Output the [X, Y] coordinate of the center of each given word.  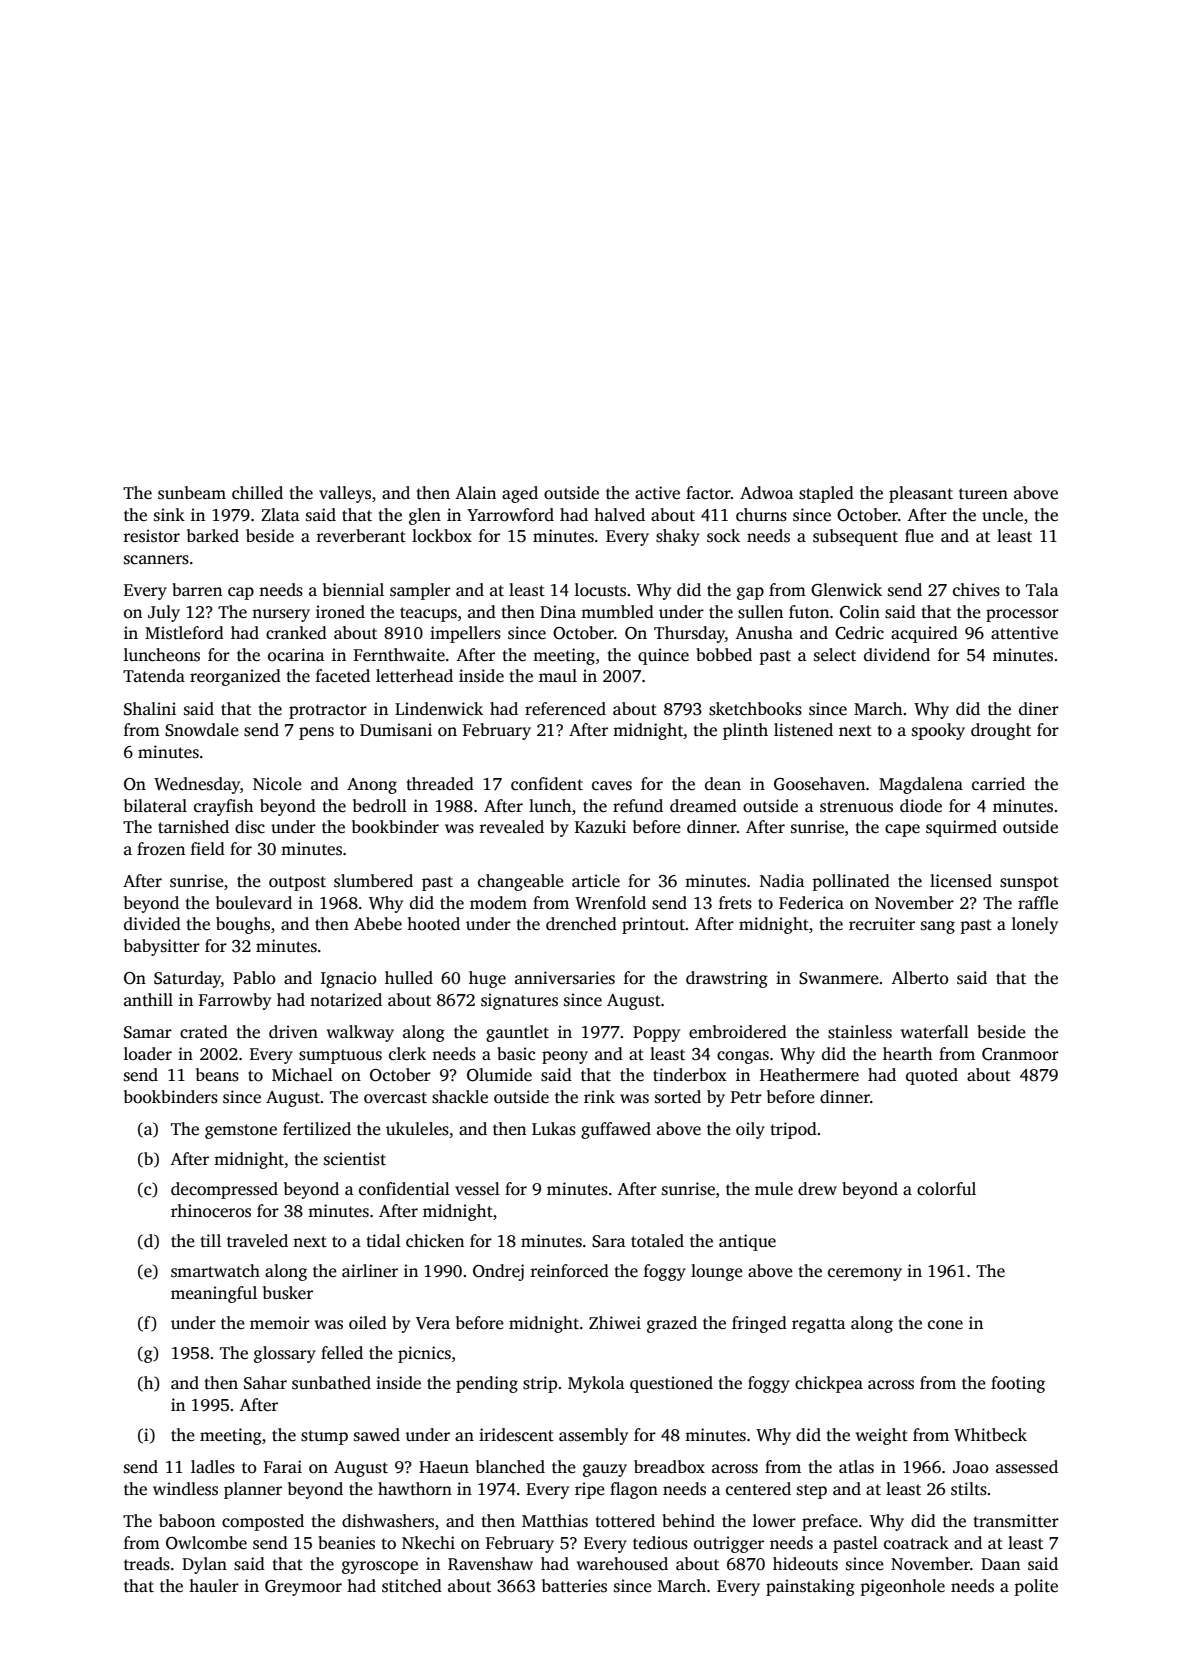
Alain [475, 492]
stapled [826, 494]
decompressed [224, 1190]
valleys [345, 494]
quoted [932, 1076]
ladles [213, 1467]
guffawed [616, 1130]
